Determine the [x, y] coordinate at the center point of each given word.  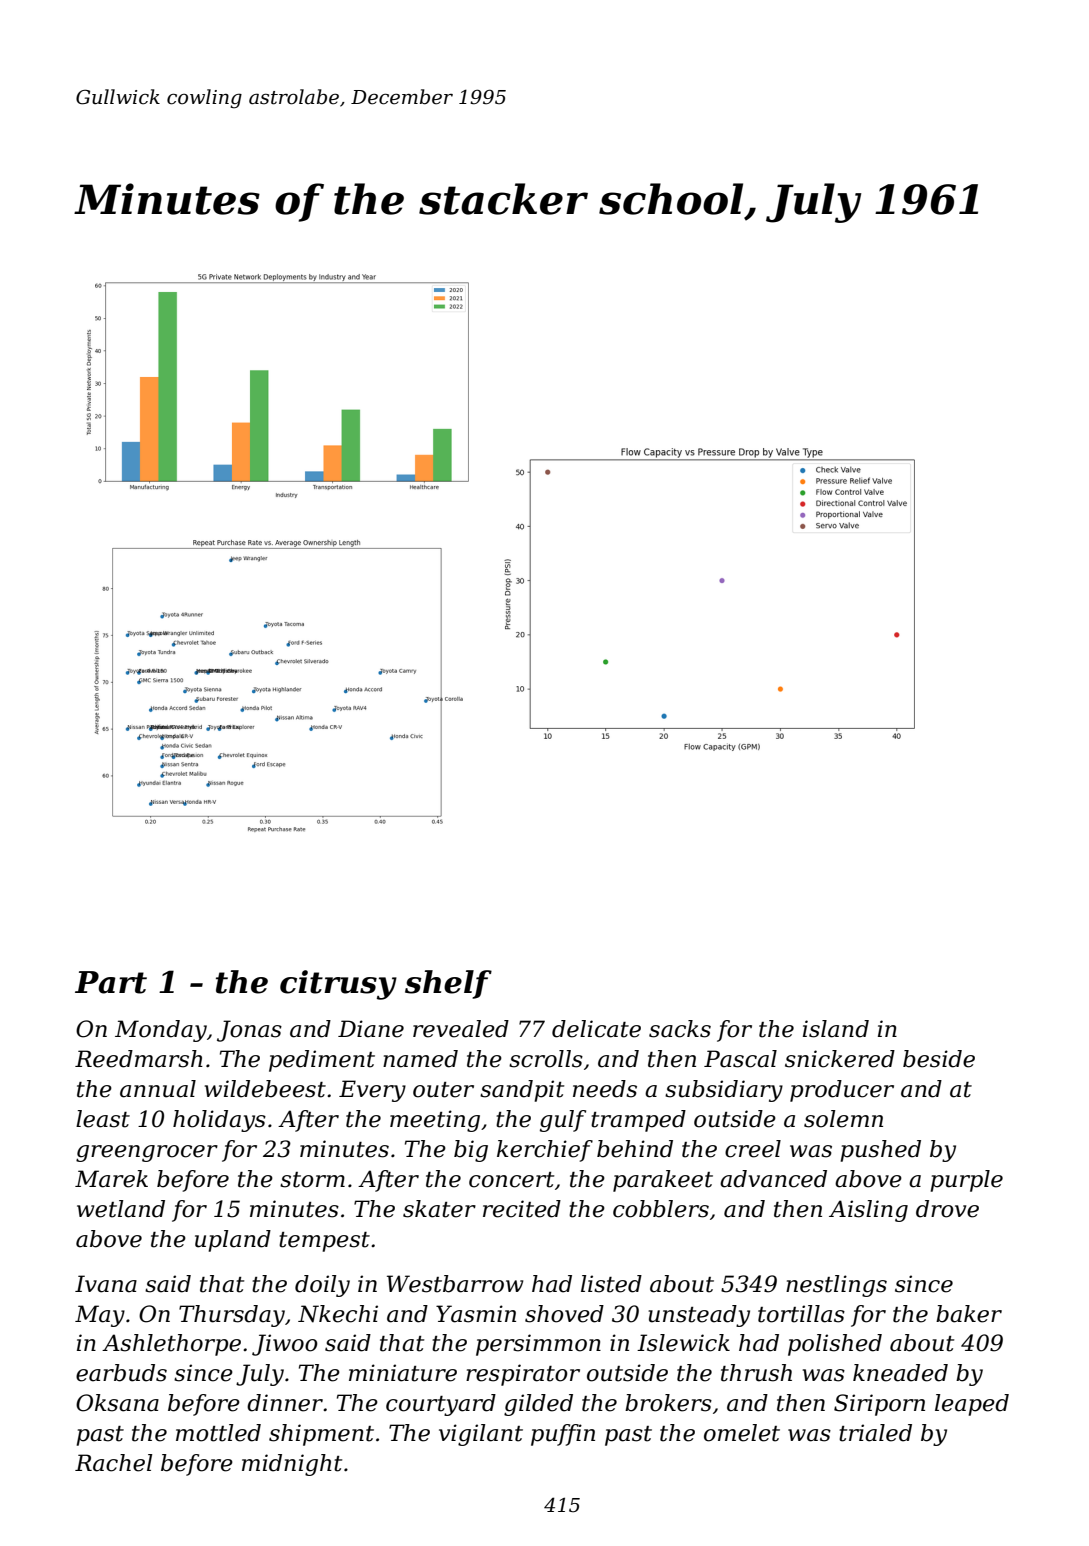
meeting [435, 1121]
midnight [292, 1465]
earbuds [121, 1373]
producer [842, 1091]
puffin [563, 1435]
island [836, 1029]
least [103, 1119]
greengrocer [147, 1153]
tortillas [801, 1314]
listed [611, 1284]
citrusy [338, 985]
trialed [875, 1433]
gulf [563, 1121]
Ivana [106, 1284]
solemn [843, 1119]
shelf [448, 984]
